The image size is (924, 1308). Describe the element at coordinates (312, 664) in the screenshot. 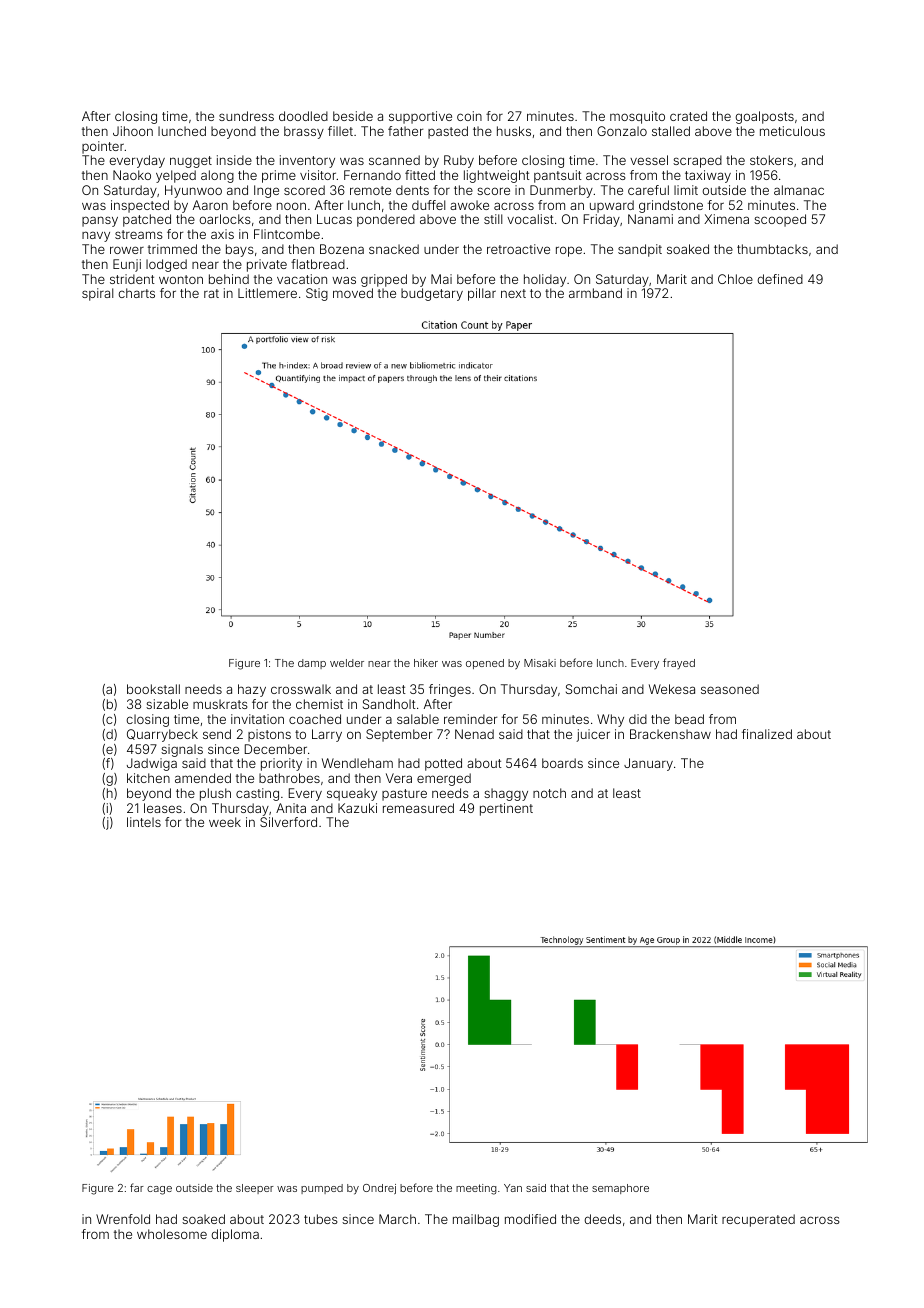

I see `damp` at that location.
